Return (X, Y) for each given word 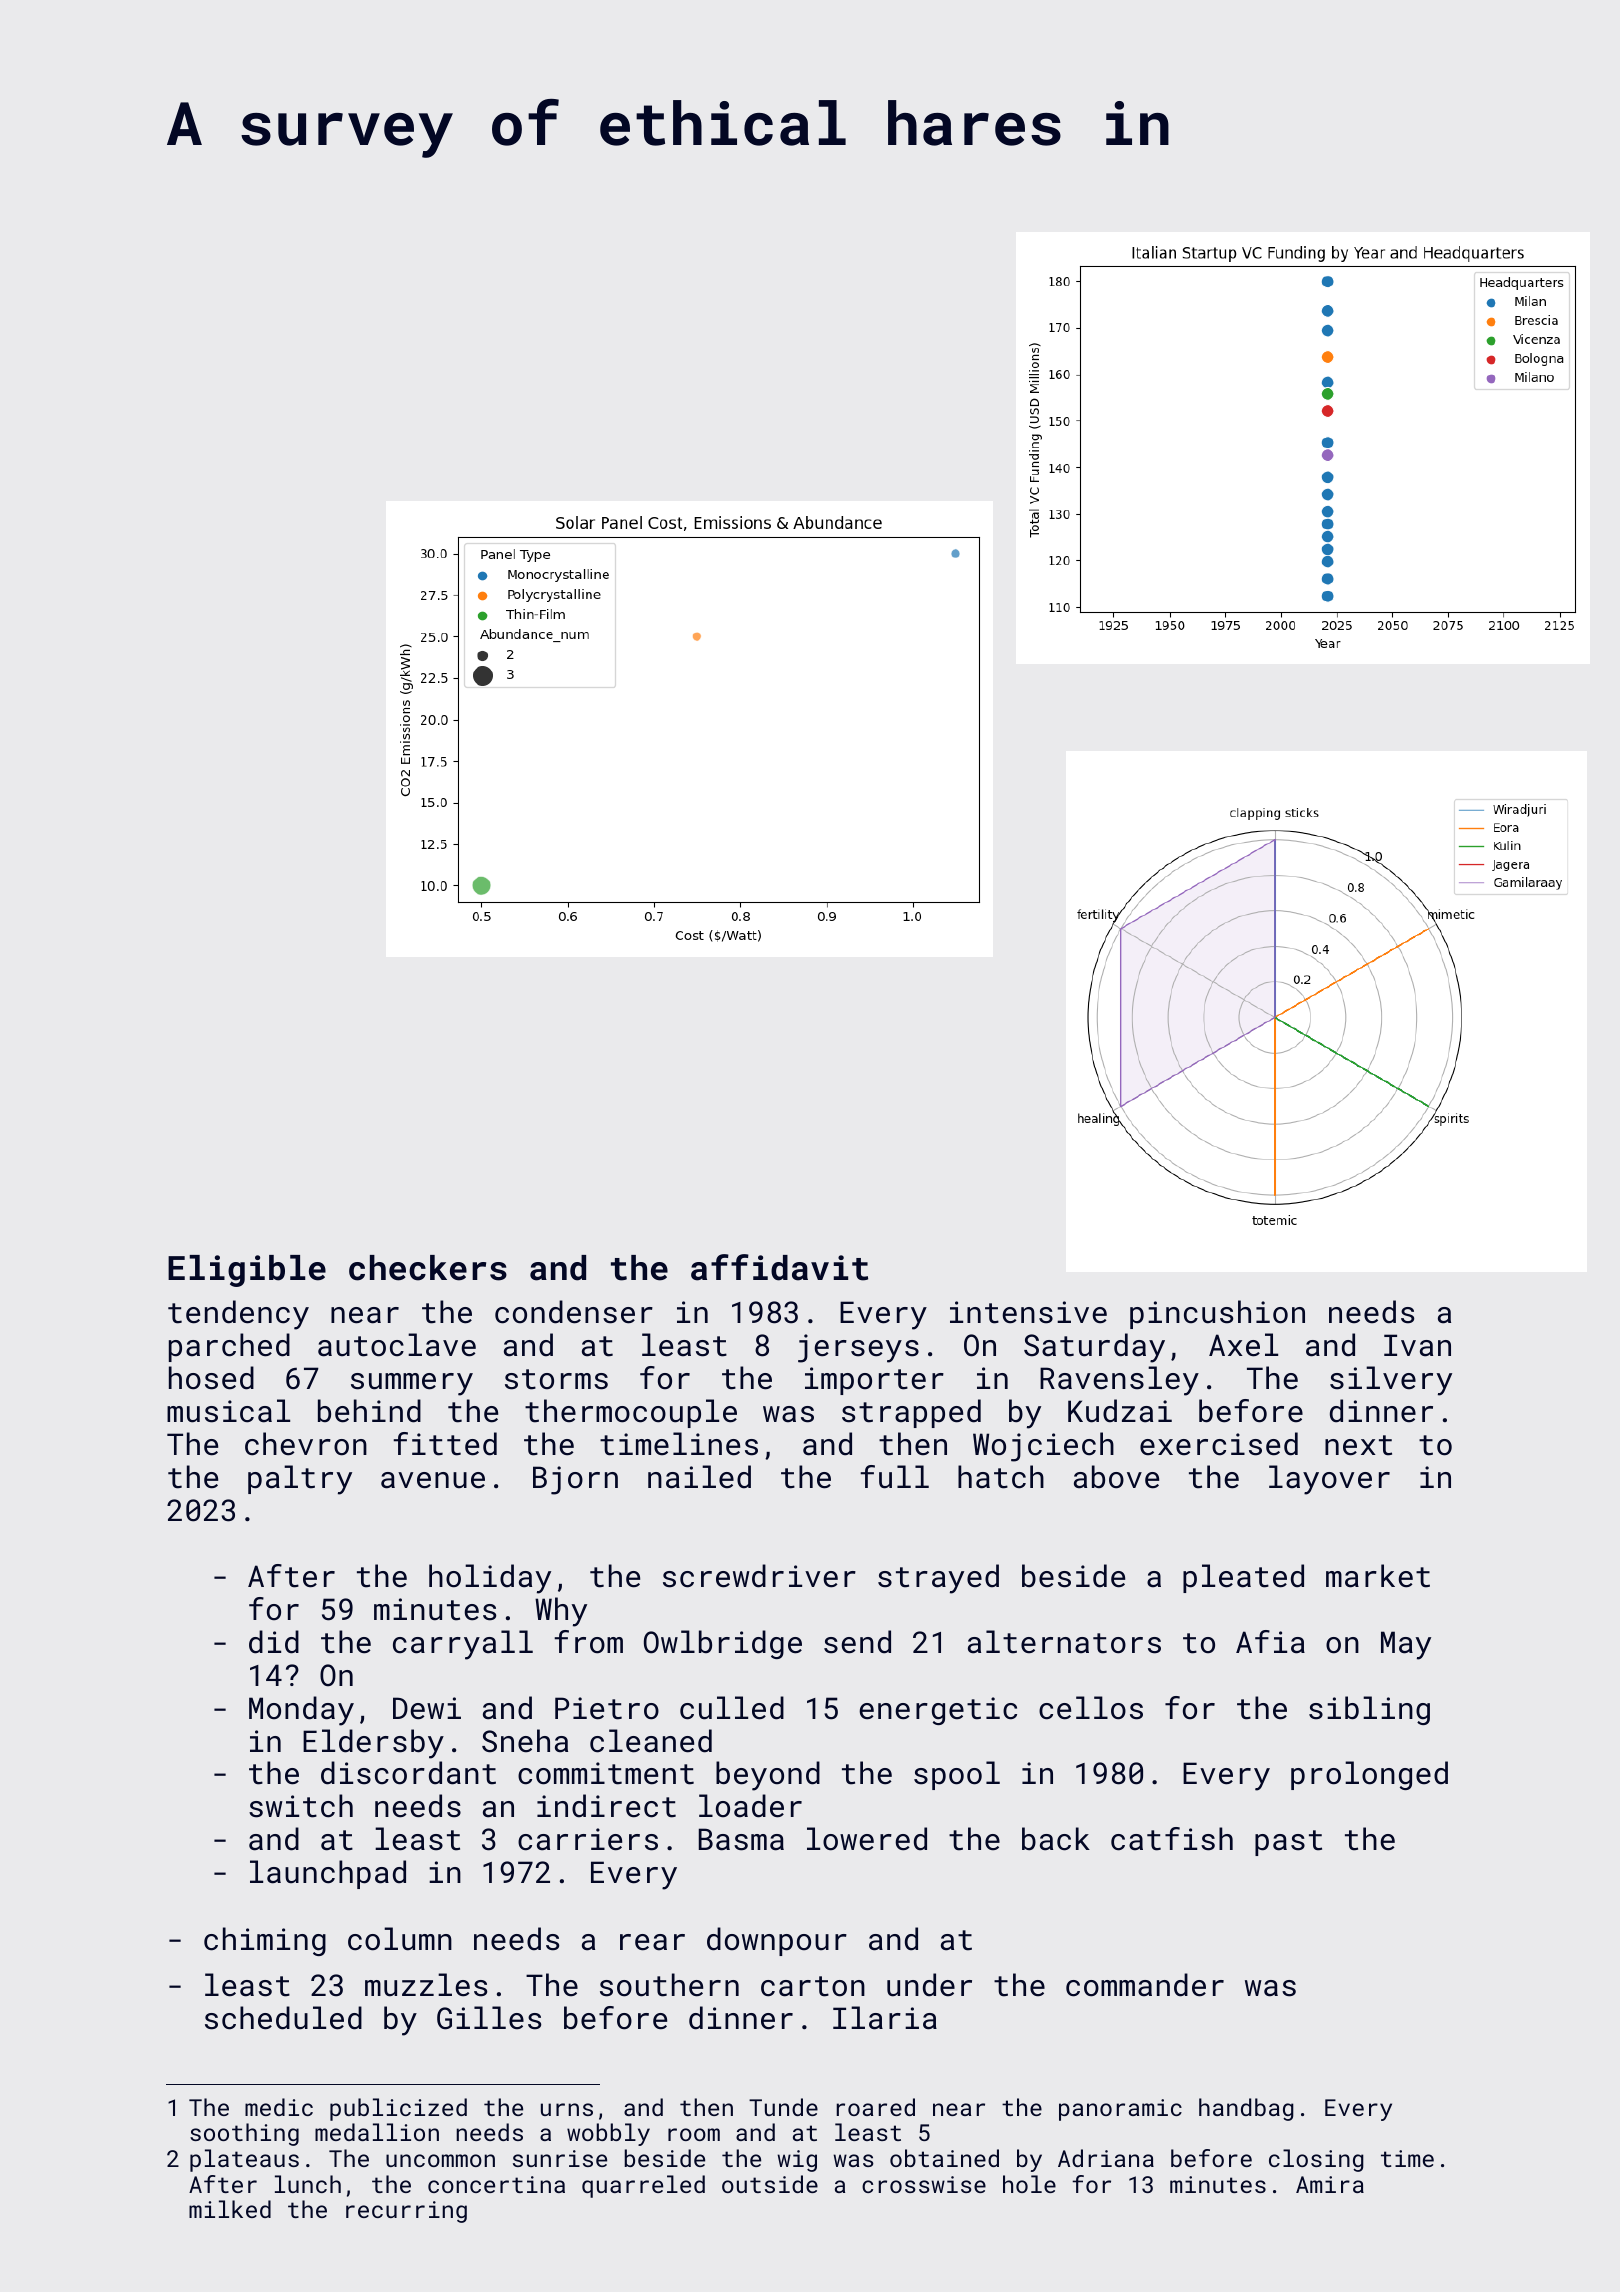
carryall (463, 1645)
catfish (1172, 1839)
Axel (1243, 1345)
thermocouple (631, 1413)
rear (652, 1942)
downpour (777, 1941)
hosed (211, 1378)
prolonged (1369, 1775)
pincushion (1217, 1314)
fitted (445, 1444)
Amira (1330, 2184)
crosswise (924, 2184)
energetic (938, 1711)
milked (230, 2209)
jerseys (858, 1348)
